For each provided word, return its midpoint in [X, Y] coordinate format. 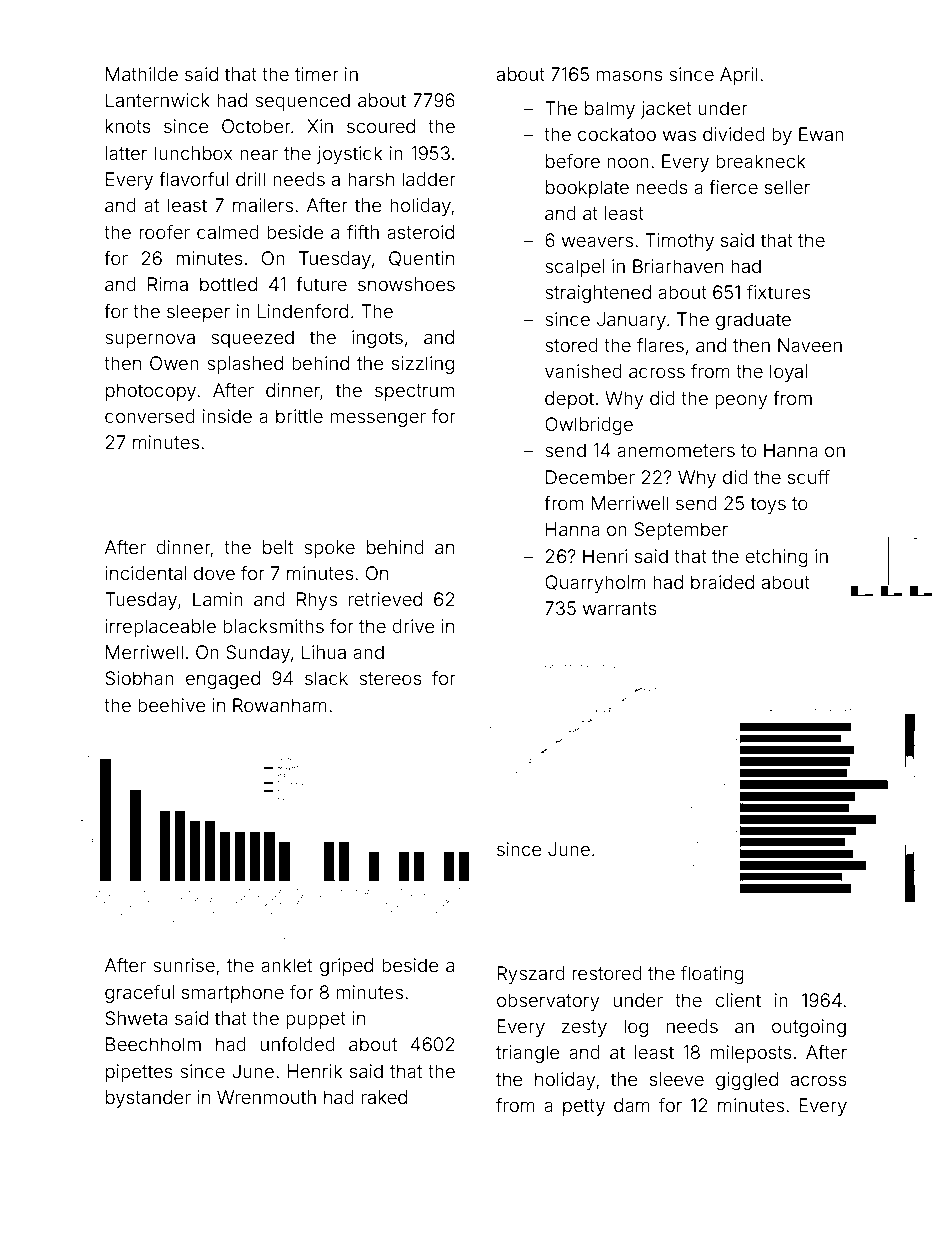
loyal [788, 373]
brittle [299, 416]
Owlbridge [589, 426]
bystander [148, 1099]
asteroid [420, 232]
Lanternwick [158, 100]
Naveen [810, 345]
